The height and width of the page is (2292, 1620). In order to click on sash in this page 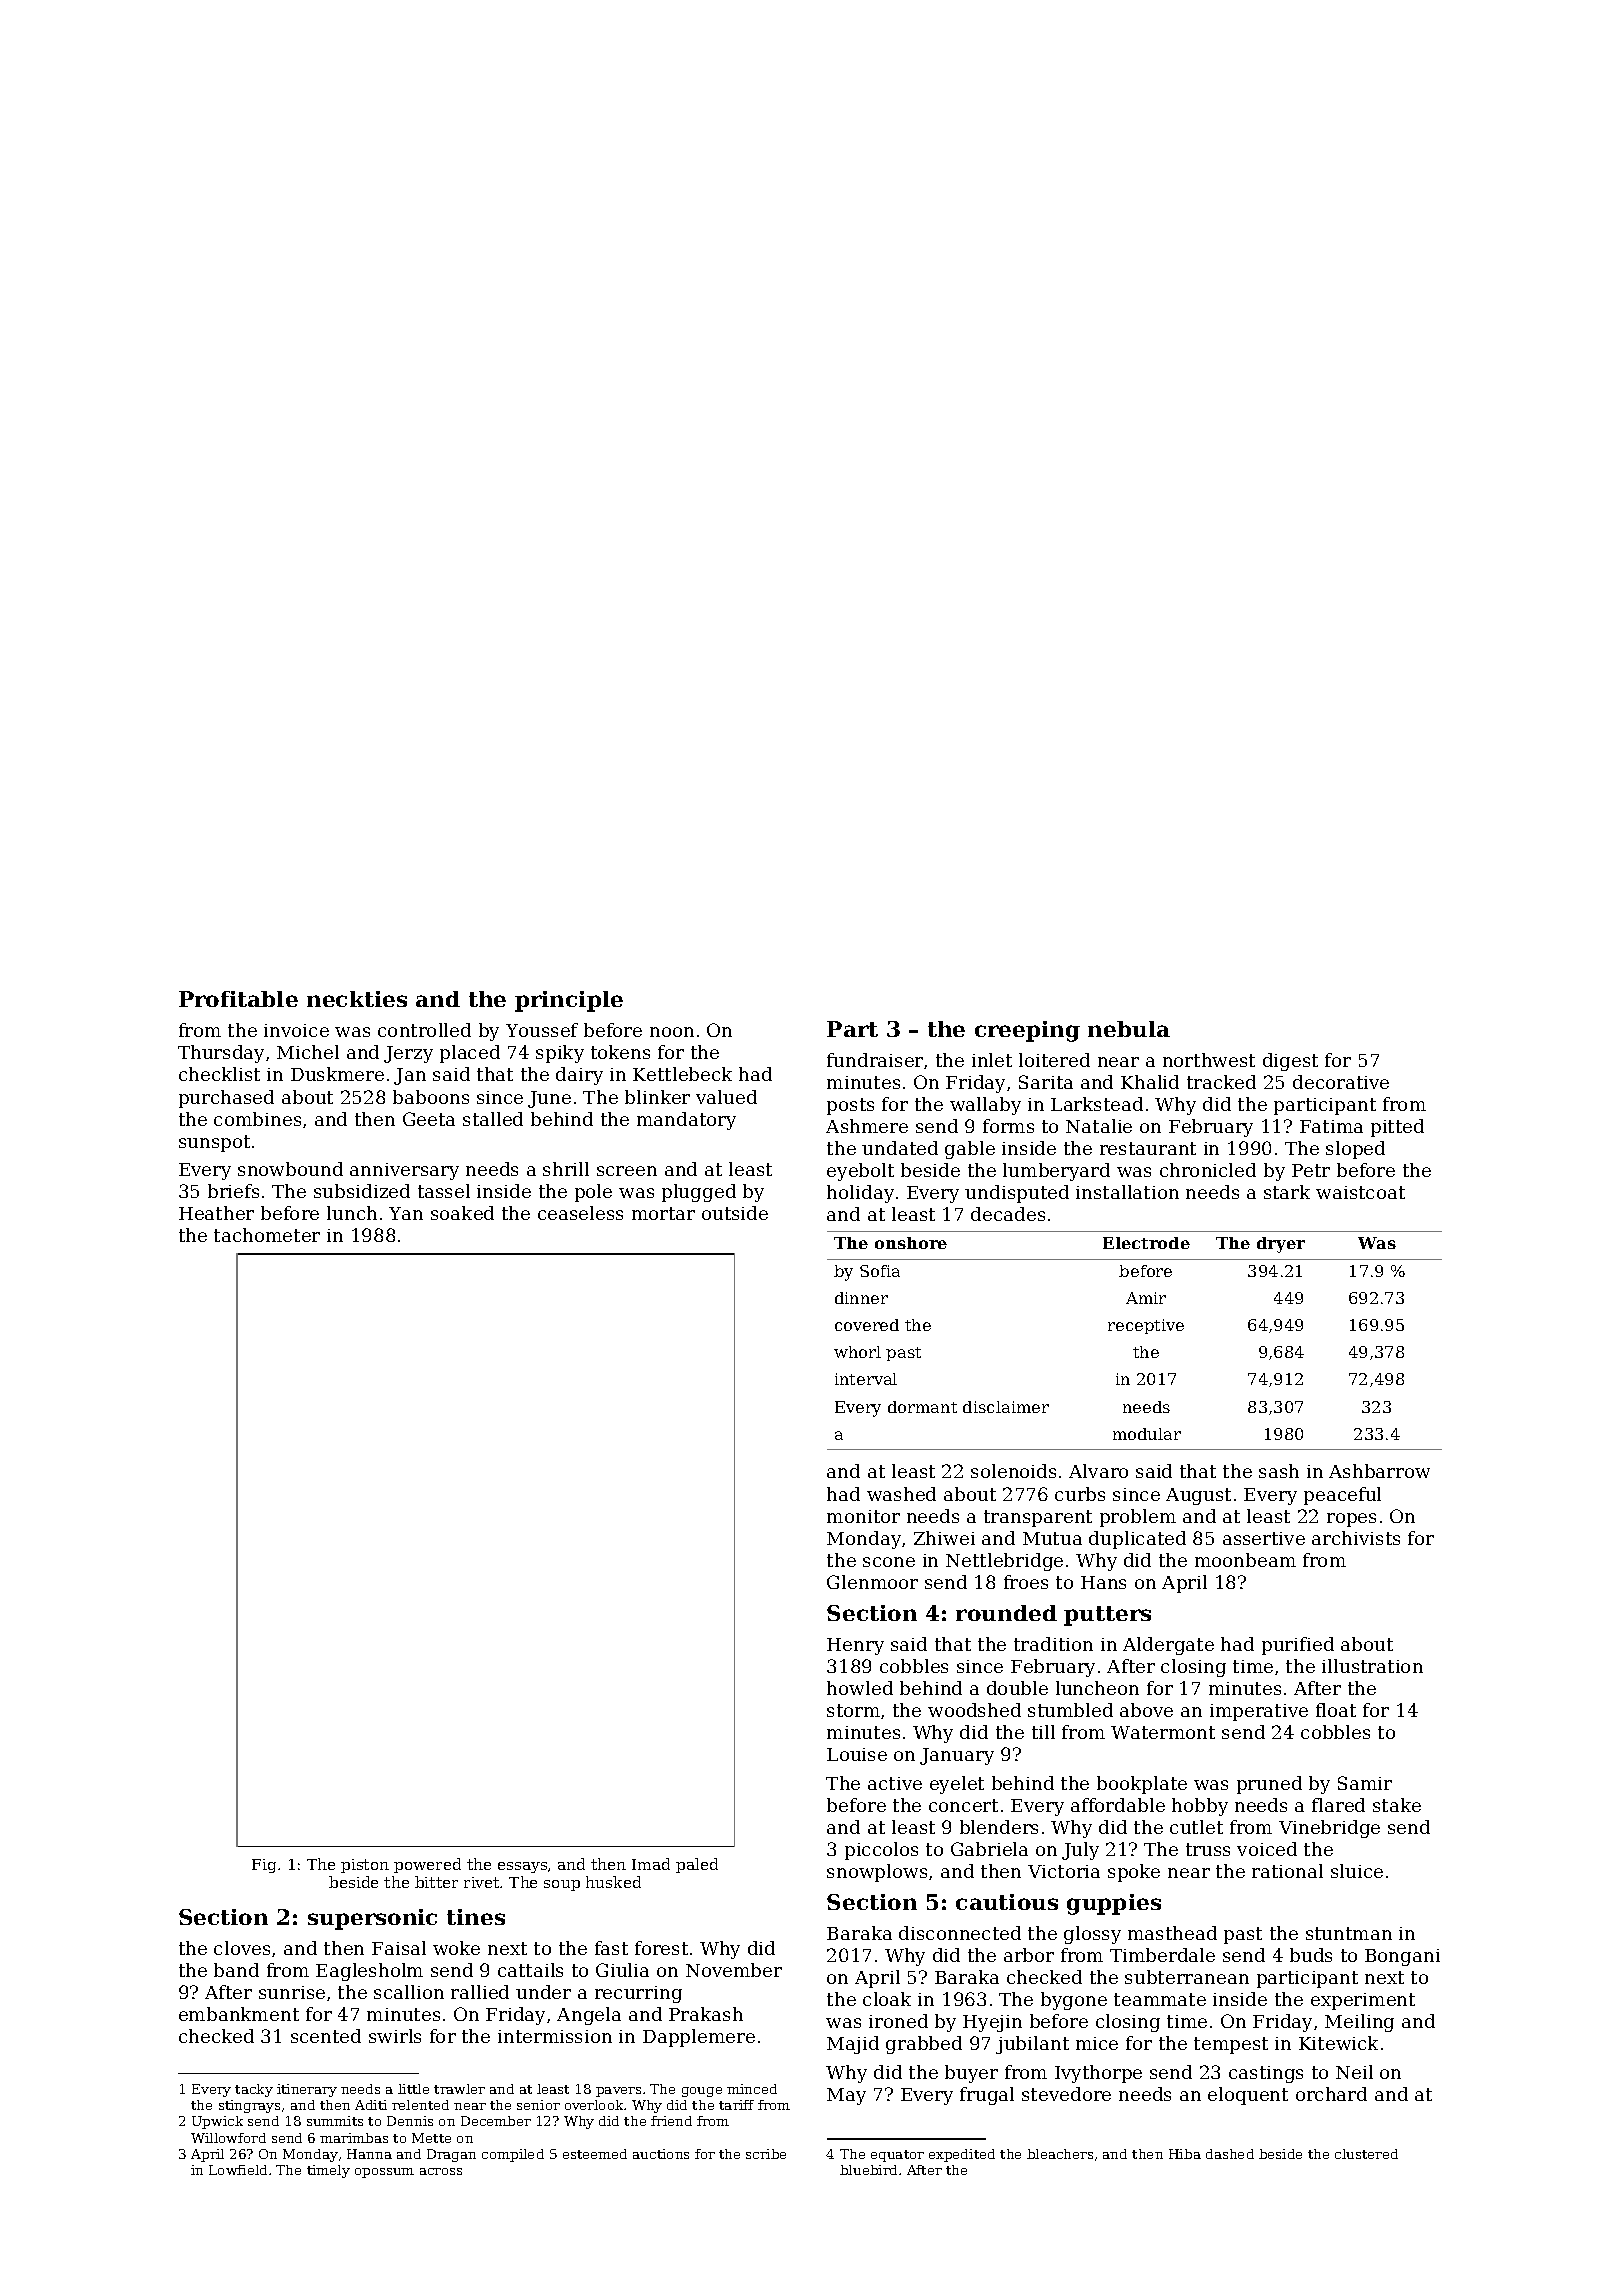, I will do `click(1279, 1471)`.
